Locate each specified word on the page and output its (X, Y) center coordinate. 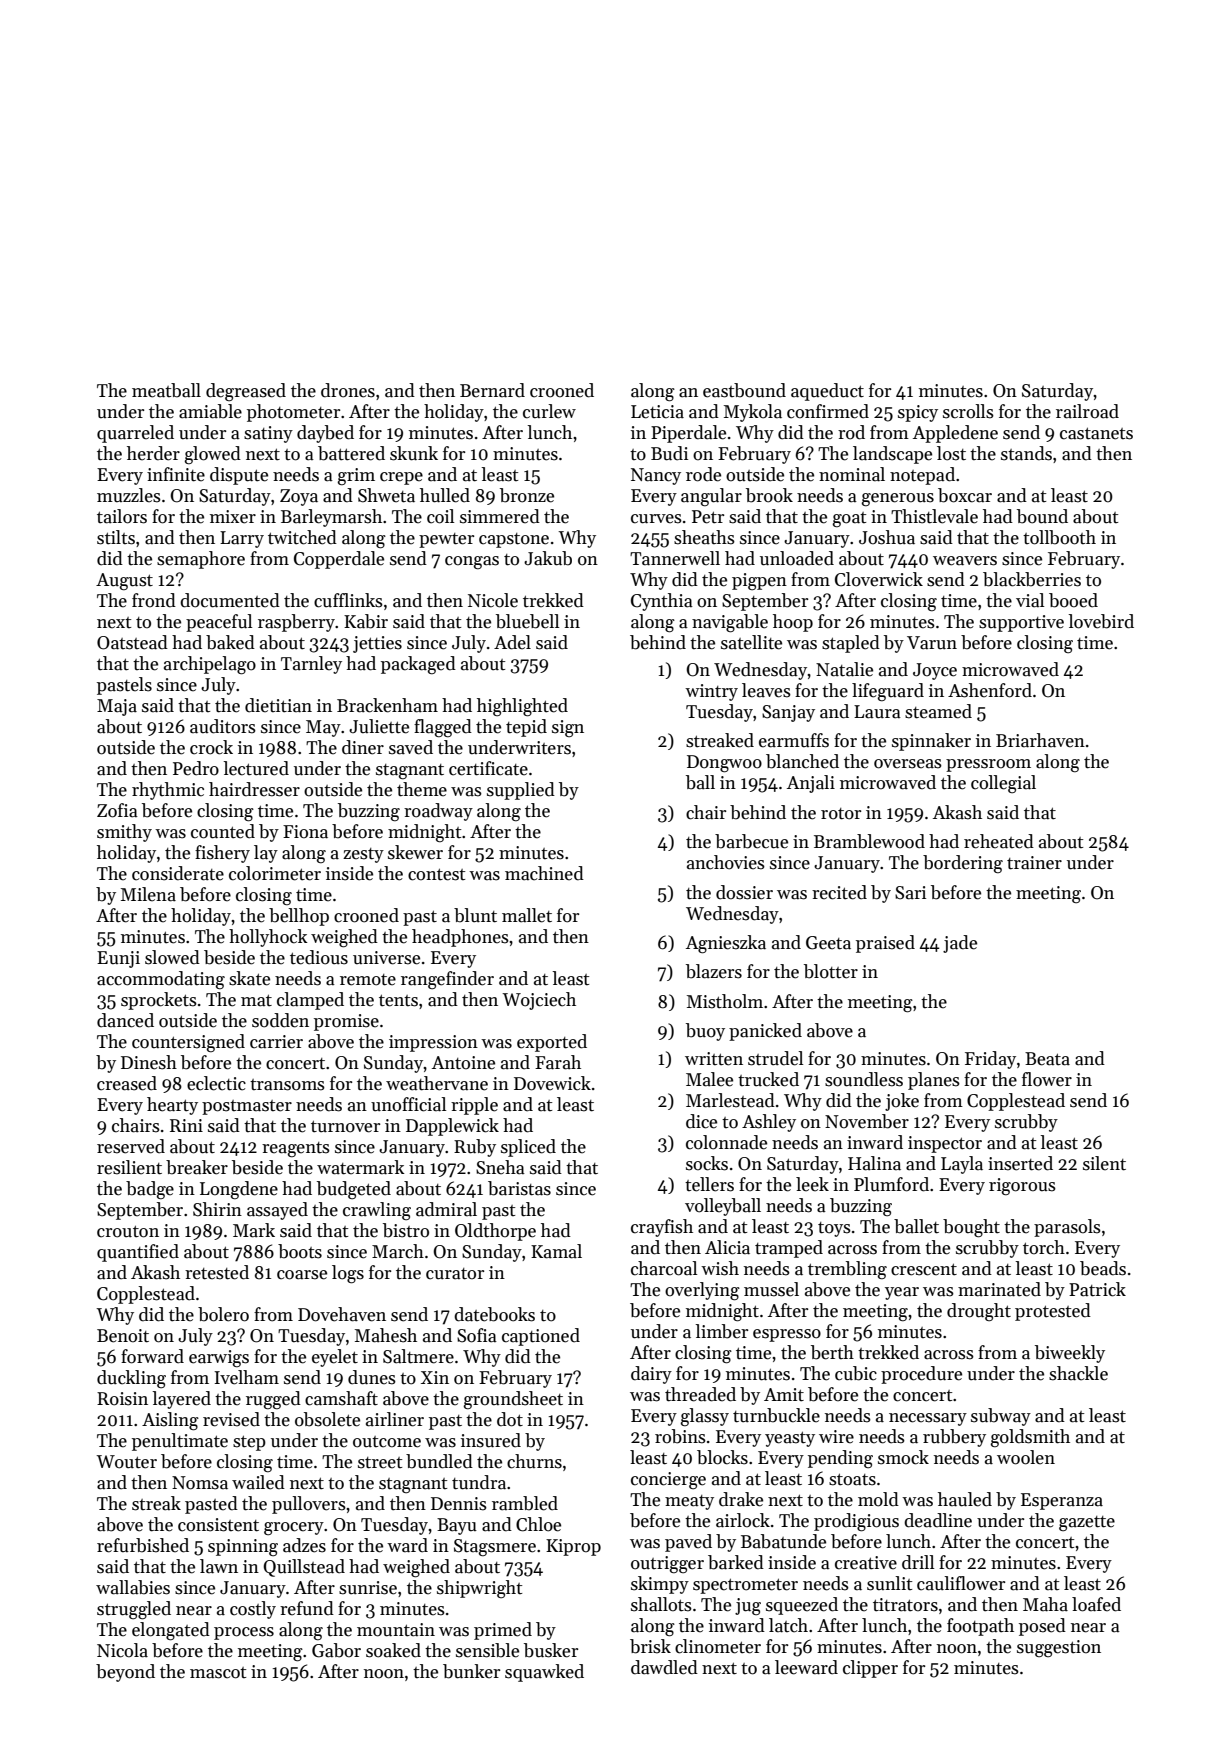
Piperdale (688, 434)
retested (217, 1272)
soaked (393, 1650)
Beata (1047, 1059)
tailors (122, 516)
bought (971, 1228)
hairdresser (254, 789)
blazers (714, 971)
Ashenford (990, 690)
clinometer (718, 1646)
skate (249, 978)
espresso (787, 1335)
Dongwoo (724, 764)
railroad (1087, 411)
